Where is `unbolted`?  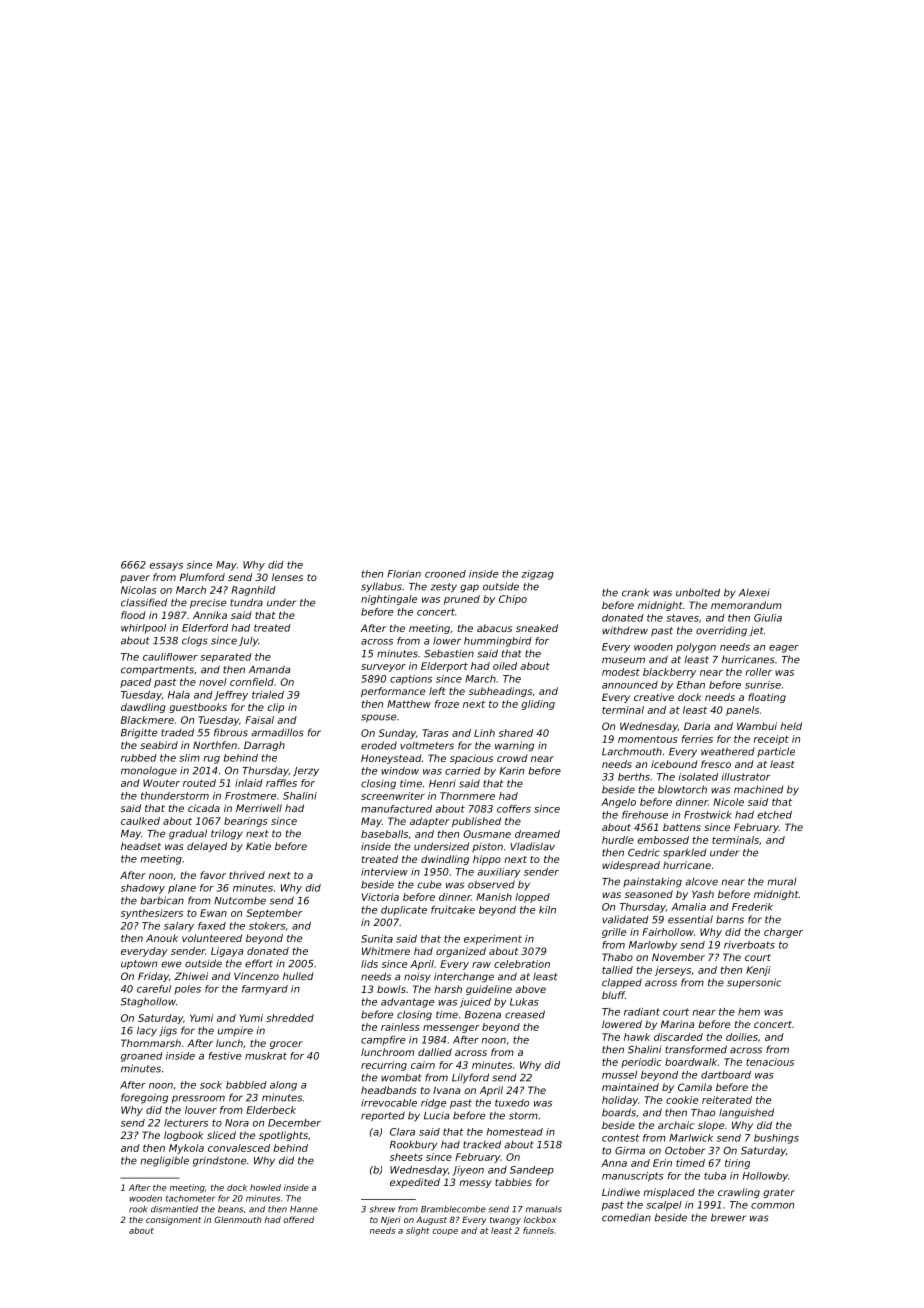 unbolted is located at coordinates (698, 592).
